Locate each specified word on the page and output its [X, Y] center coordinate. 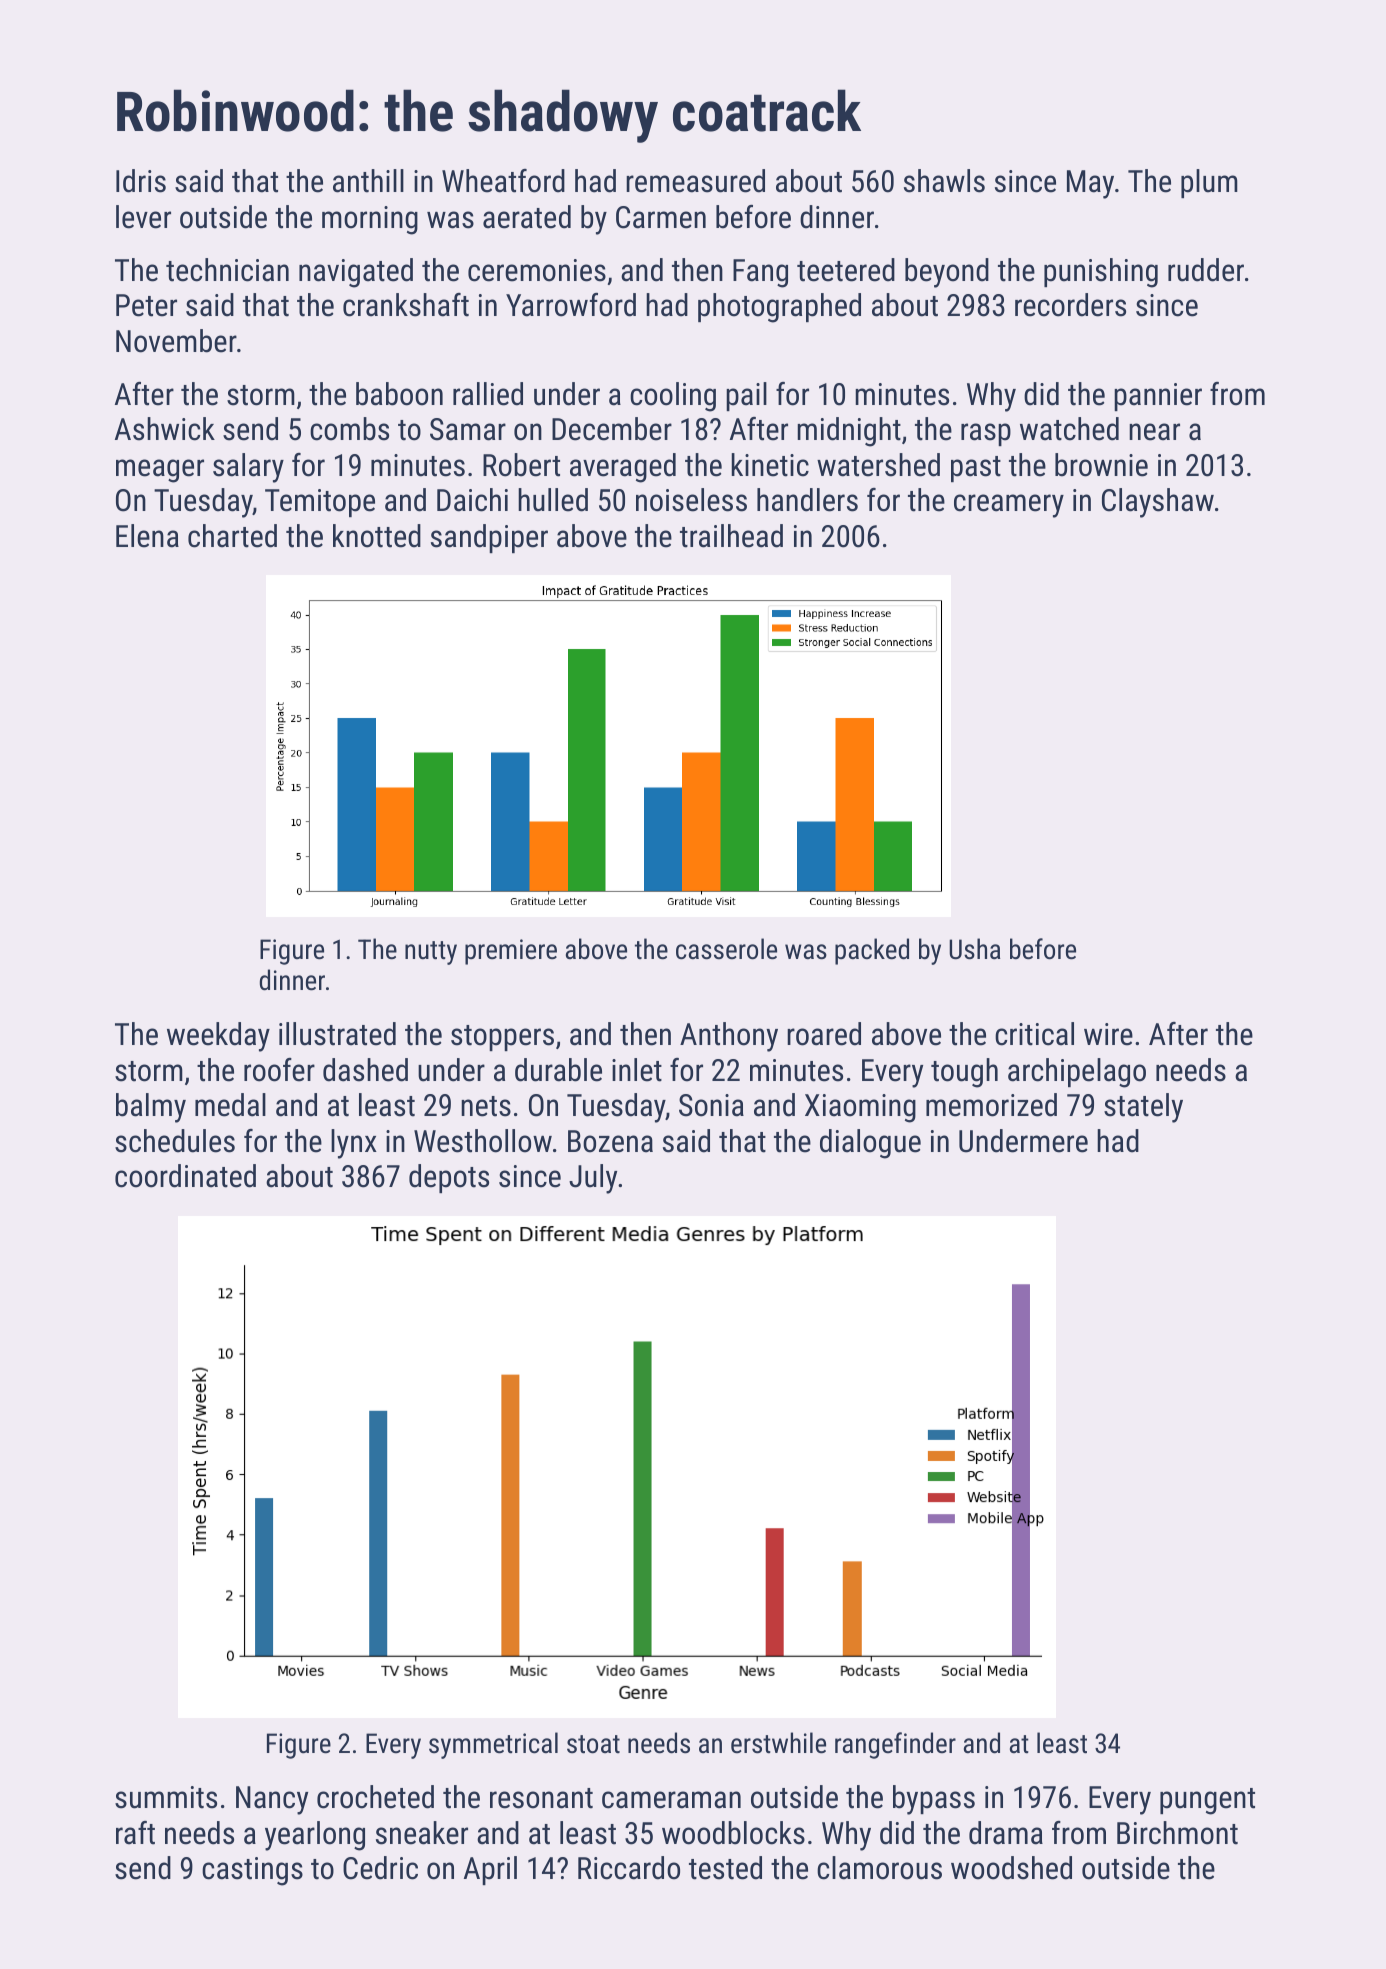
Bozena [610, 1141]
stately [1143, 1108]
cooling [673, 397]
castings [252, 1871]
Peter [146, 305]
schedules [175, 1141]
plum [1209, 183]
